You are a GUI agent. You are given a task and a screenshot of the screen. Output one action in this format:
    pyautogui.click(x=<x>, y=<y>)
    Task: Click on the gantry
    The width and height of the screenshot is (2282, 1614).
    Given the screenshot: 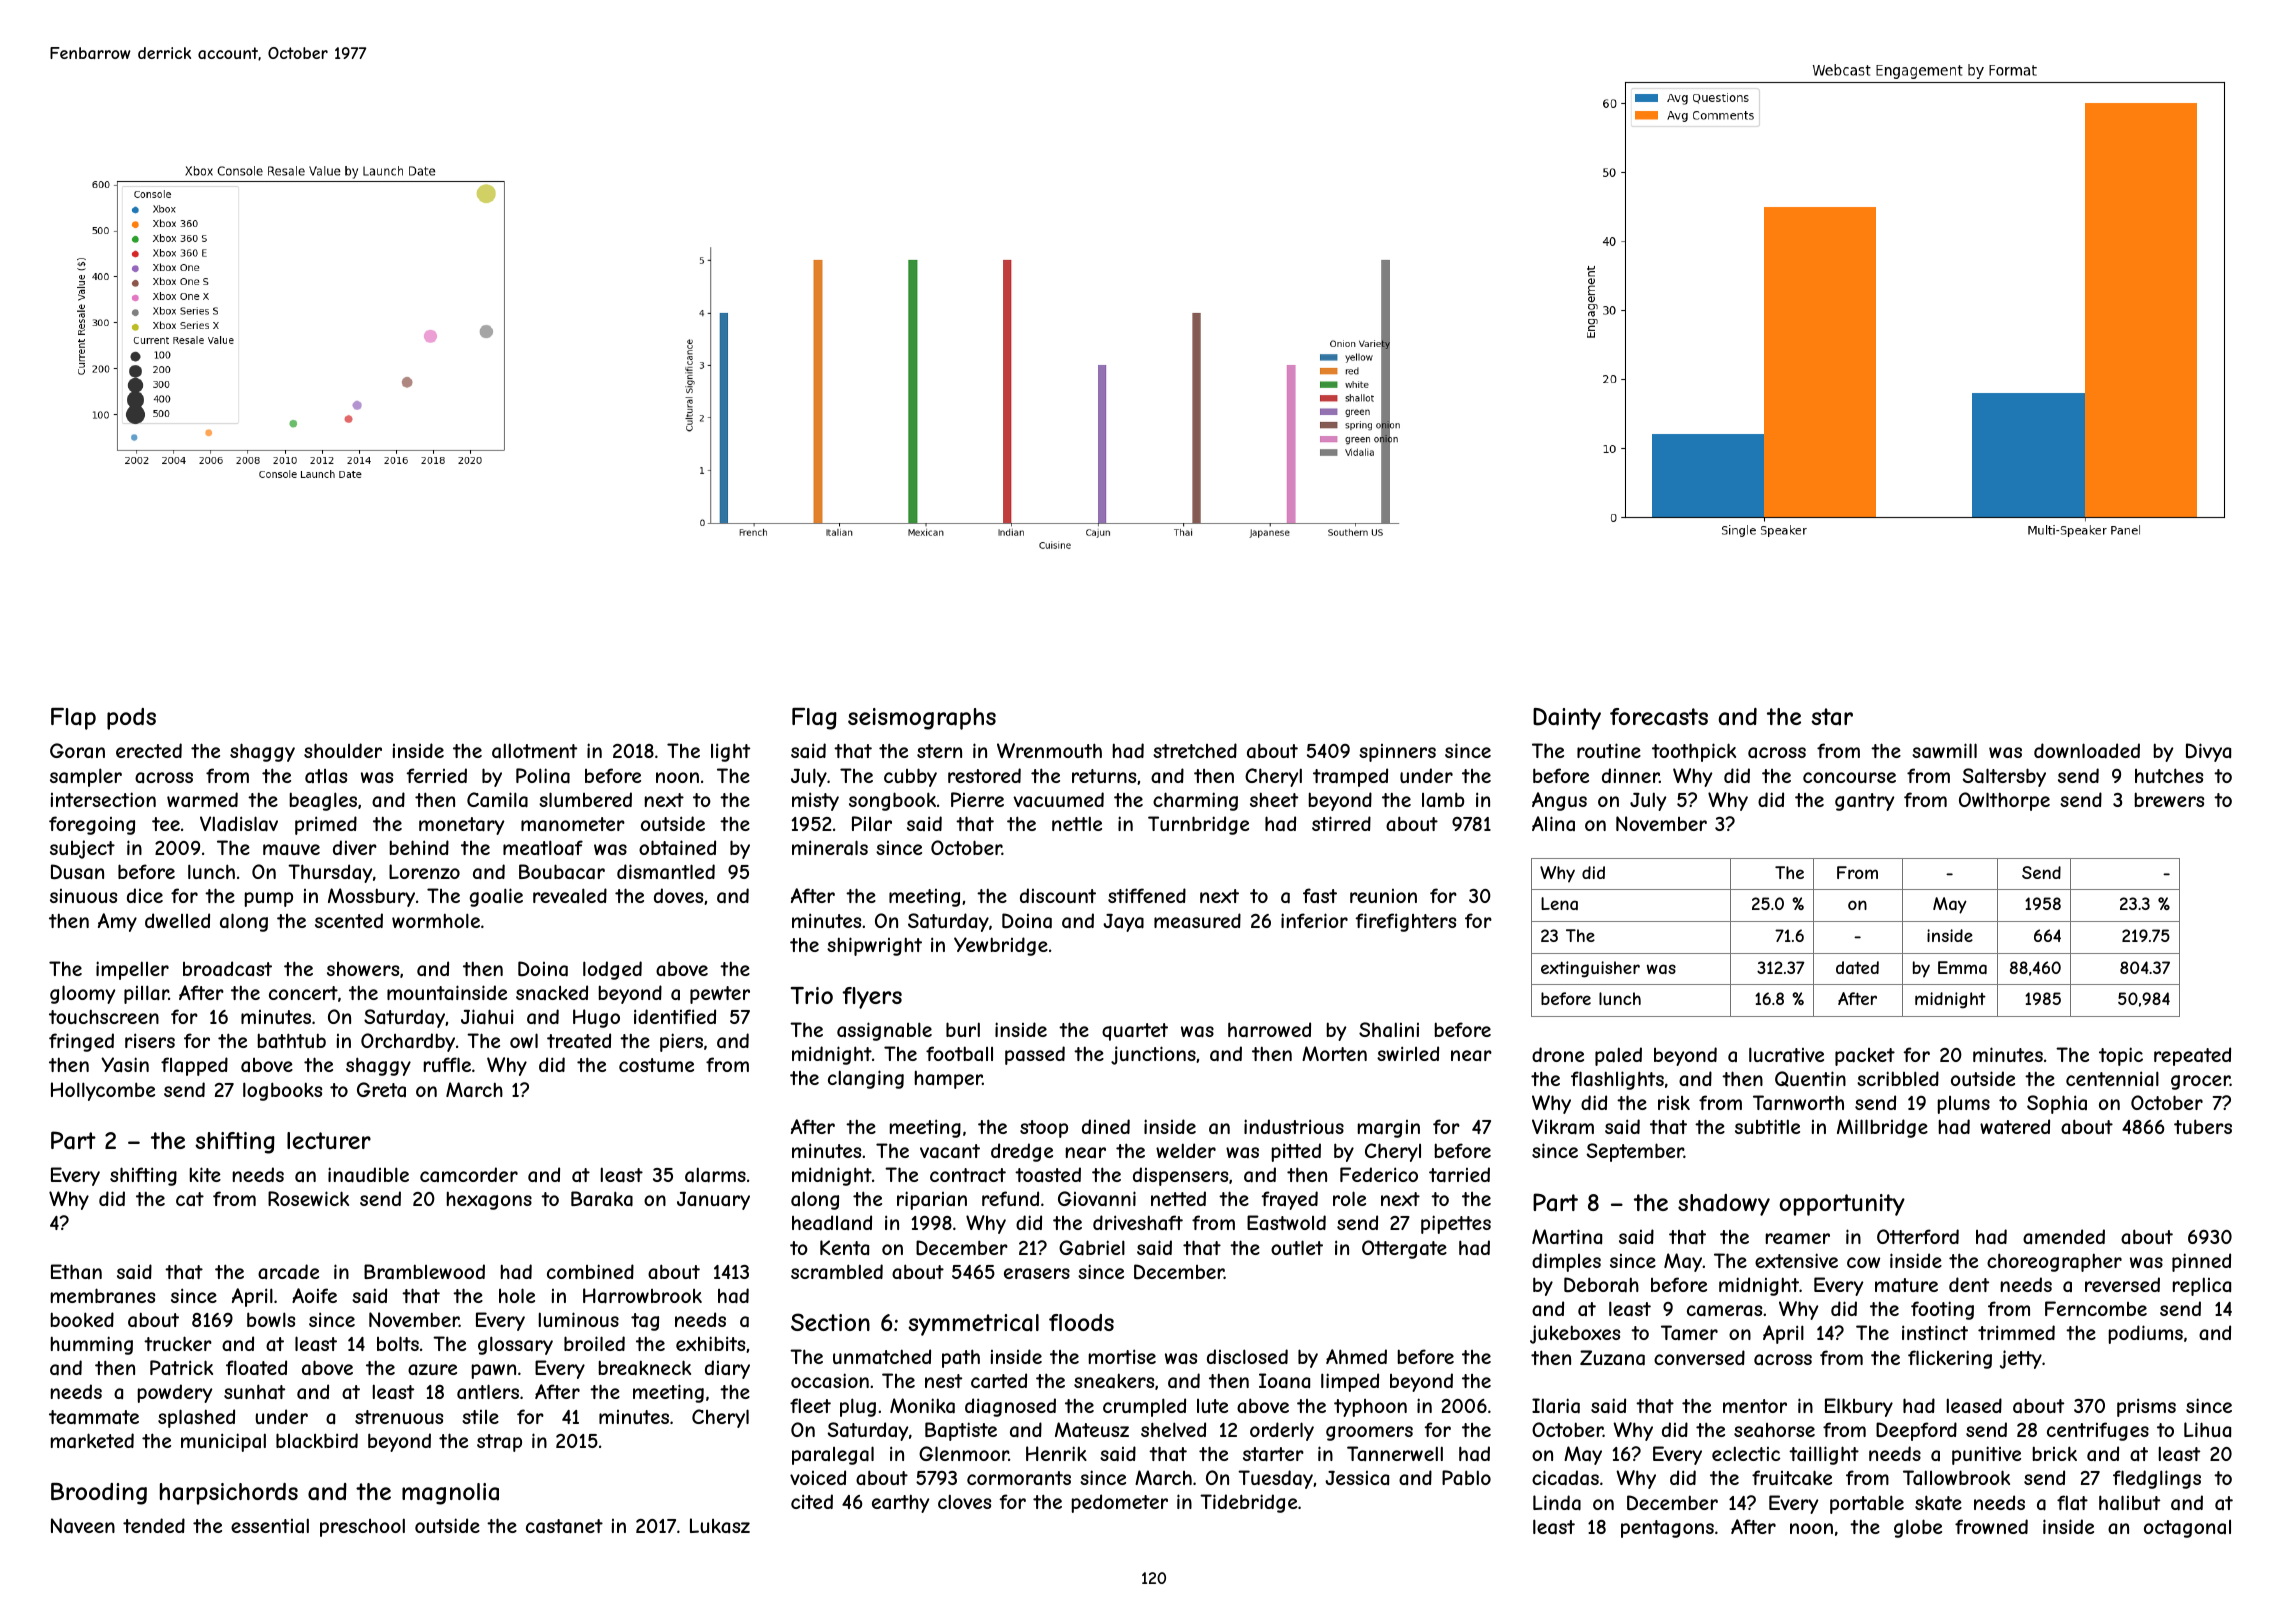 What is the action you would take?
    pyautogui.click(x=1865, y=802)
